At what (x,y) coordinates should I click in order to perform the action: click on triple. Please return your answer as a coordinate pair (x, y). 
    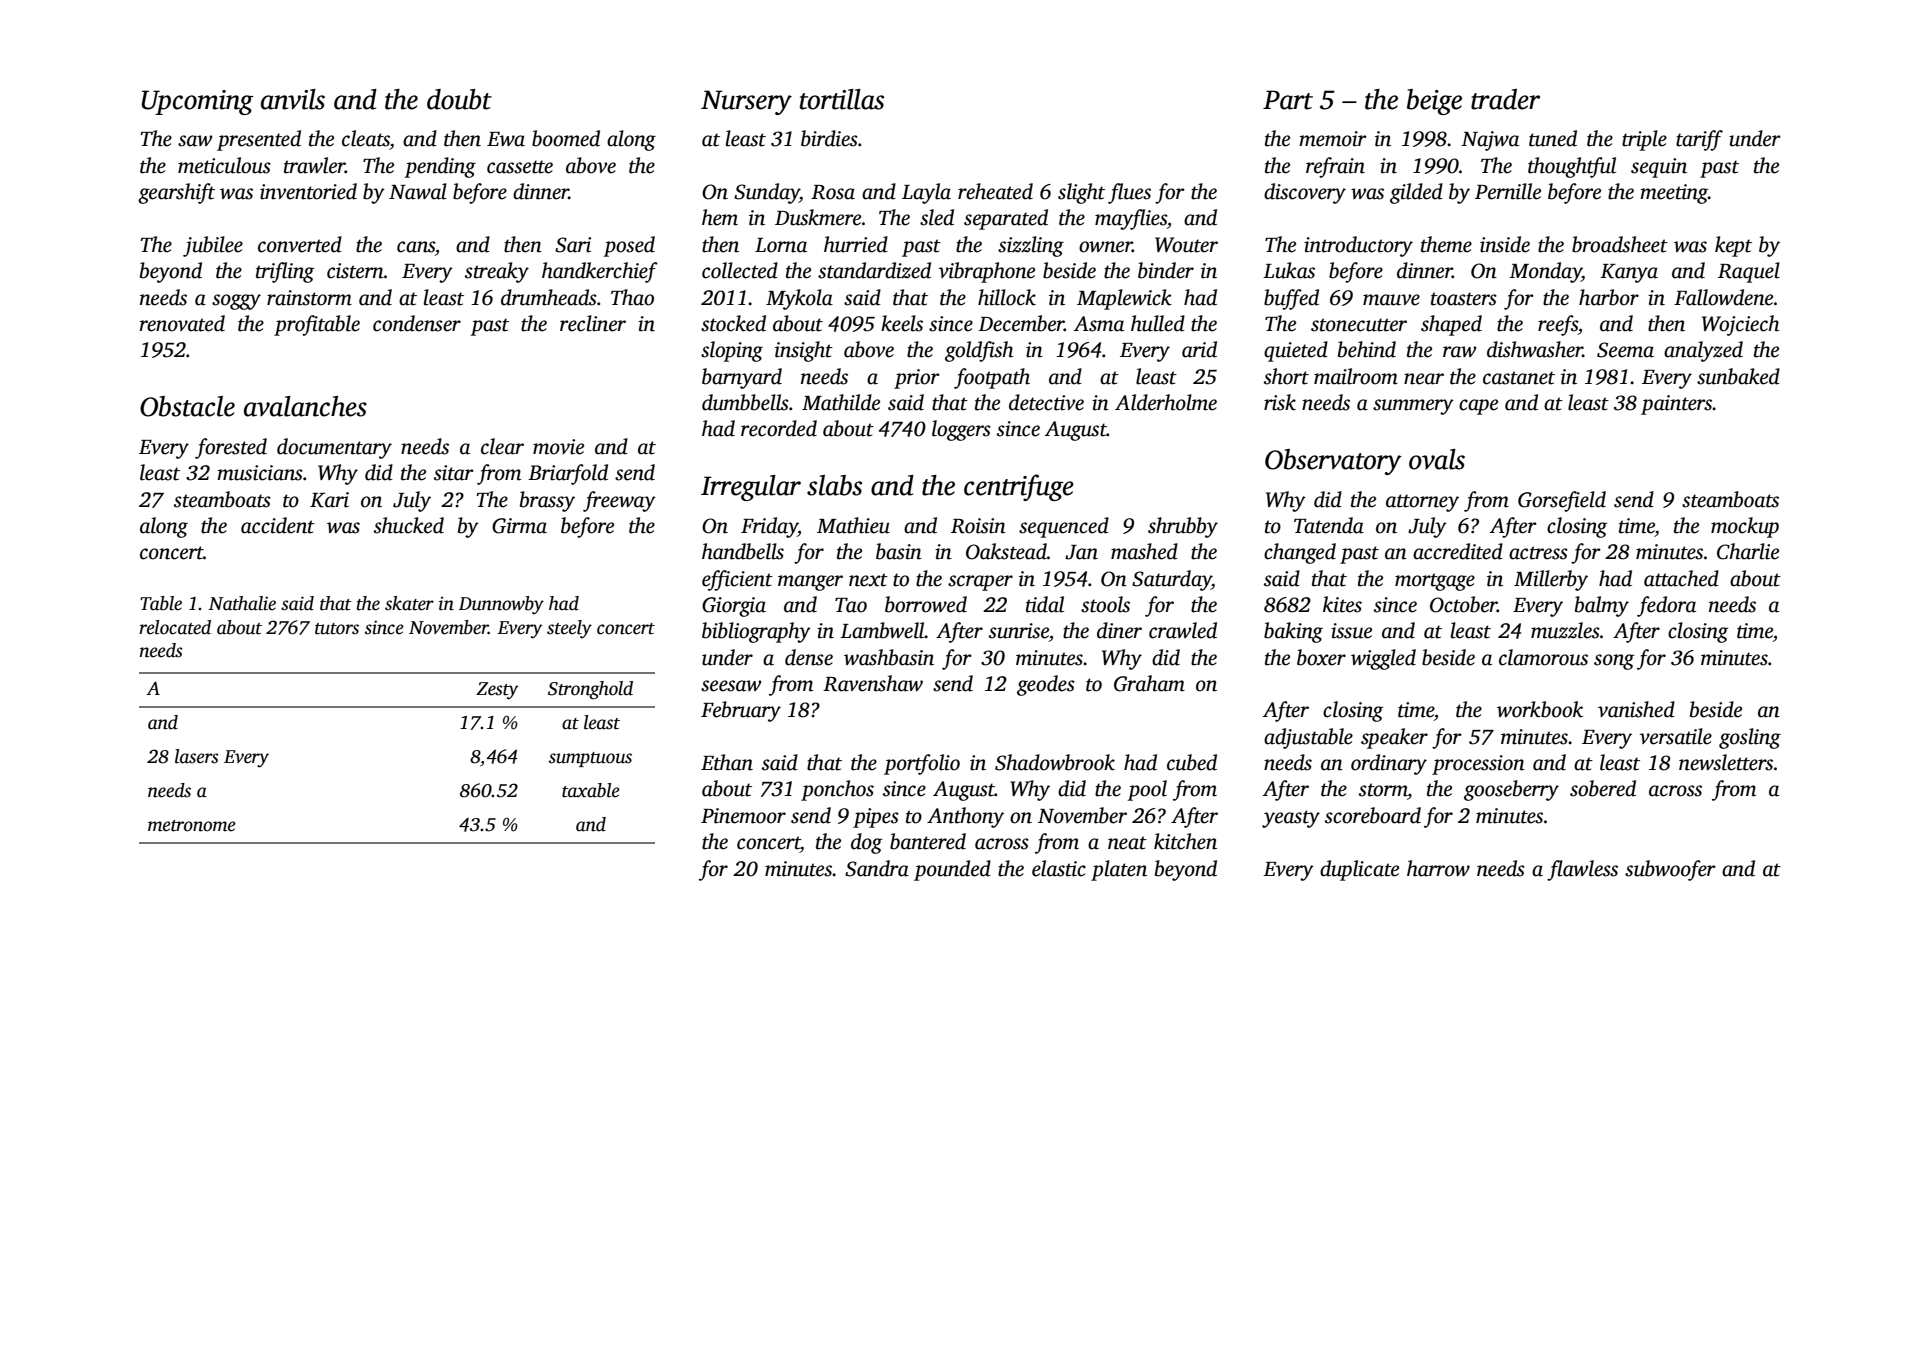
    Looking at the image, I should click on (1644, 140).
